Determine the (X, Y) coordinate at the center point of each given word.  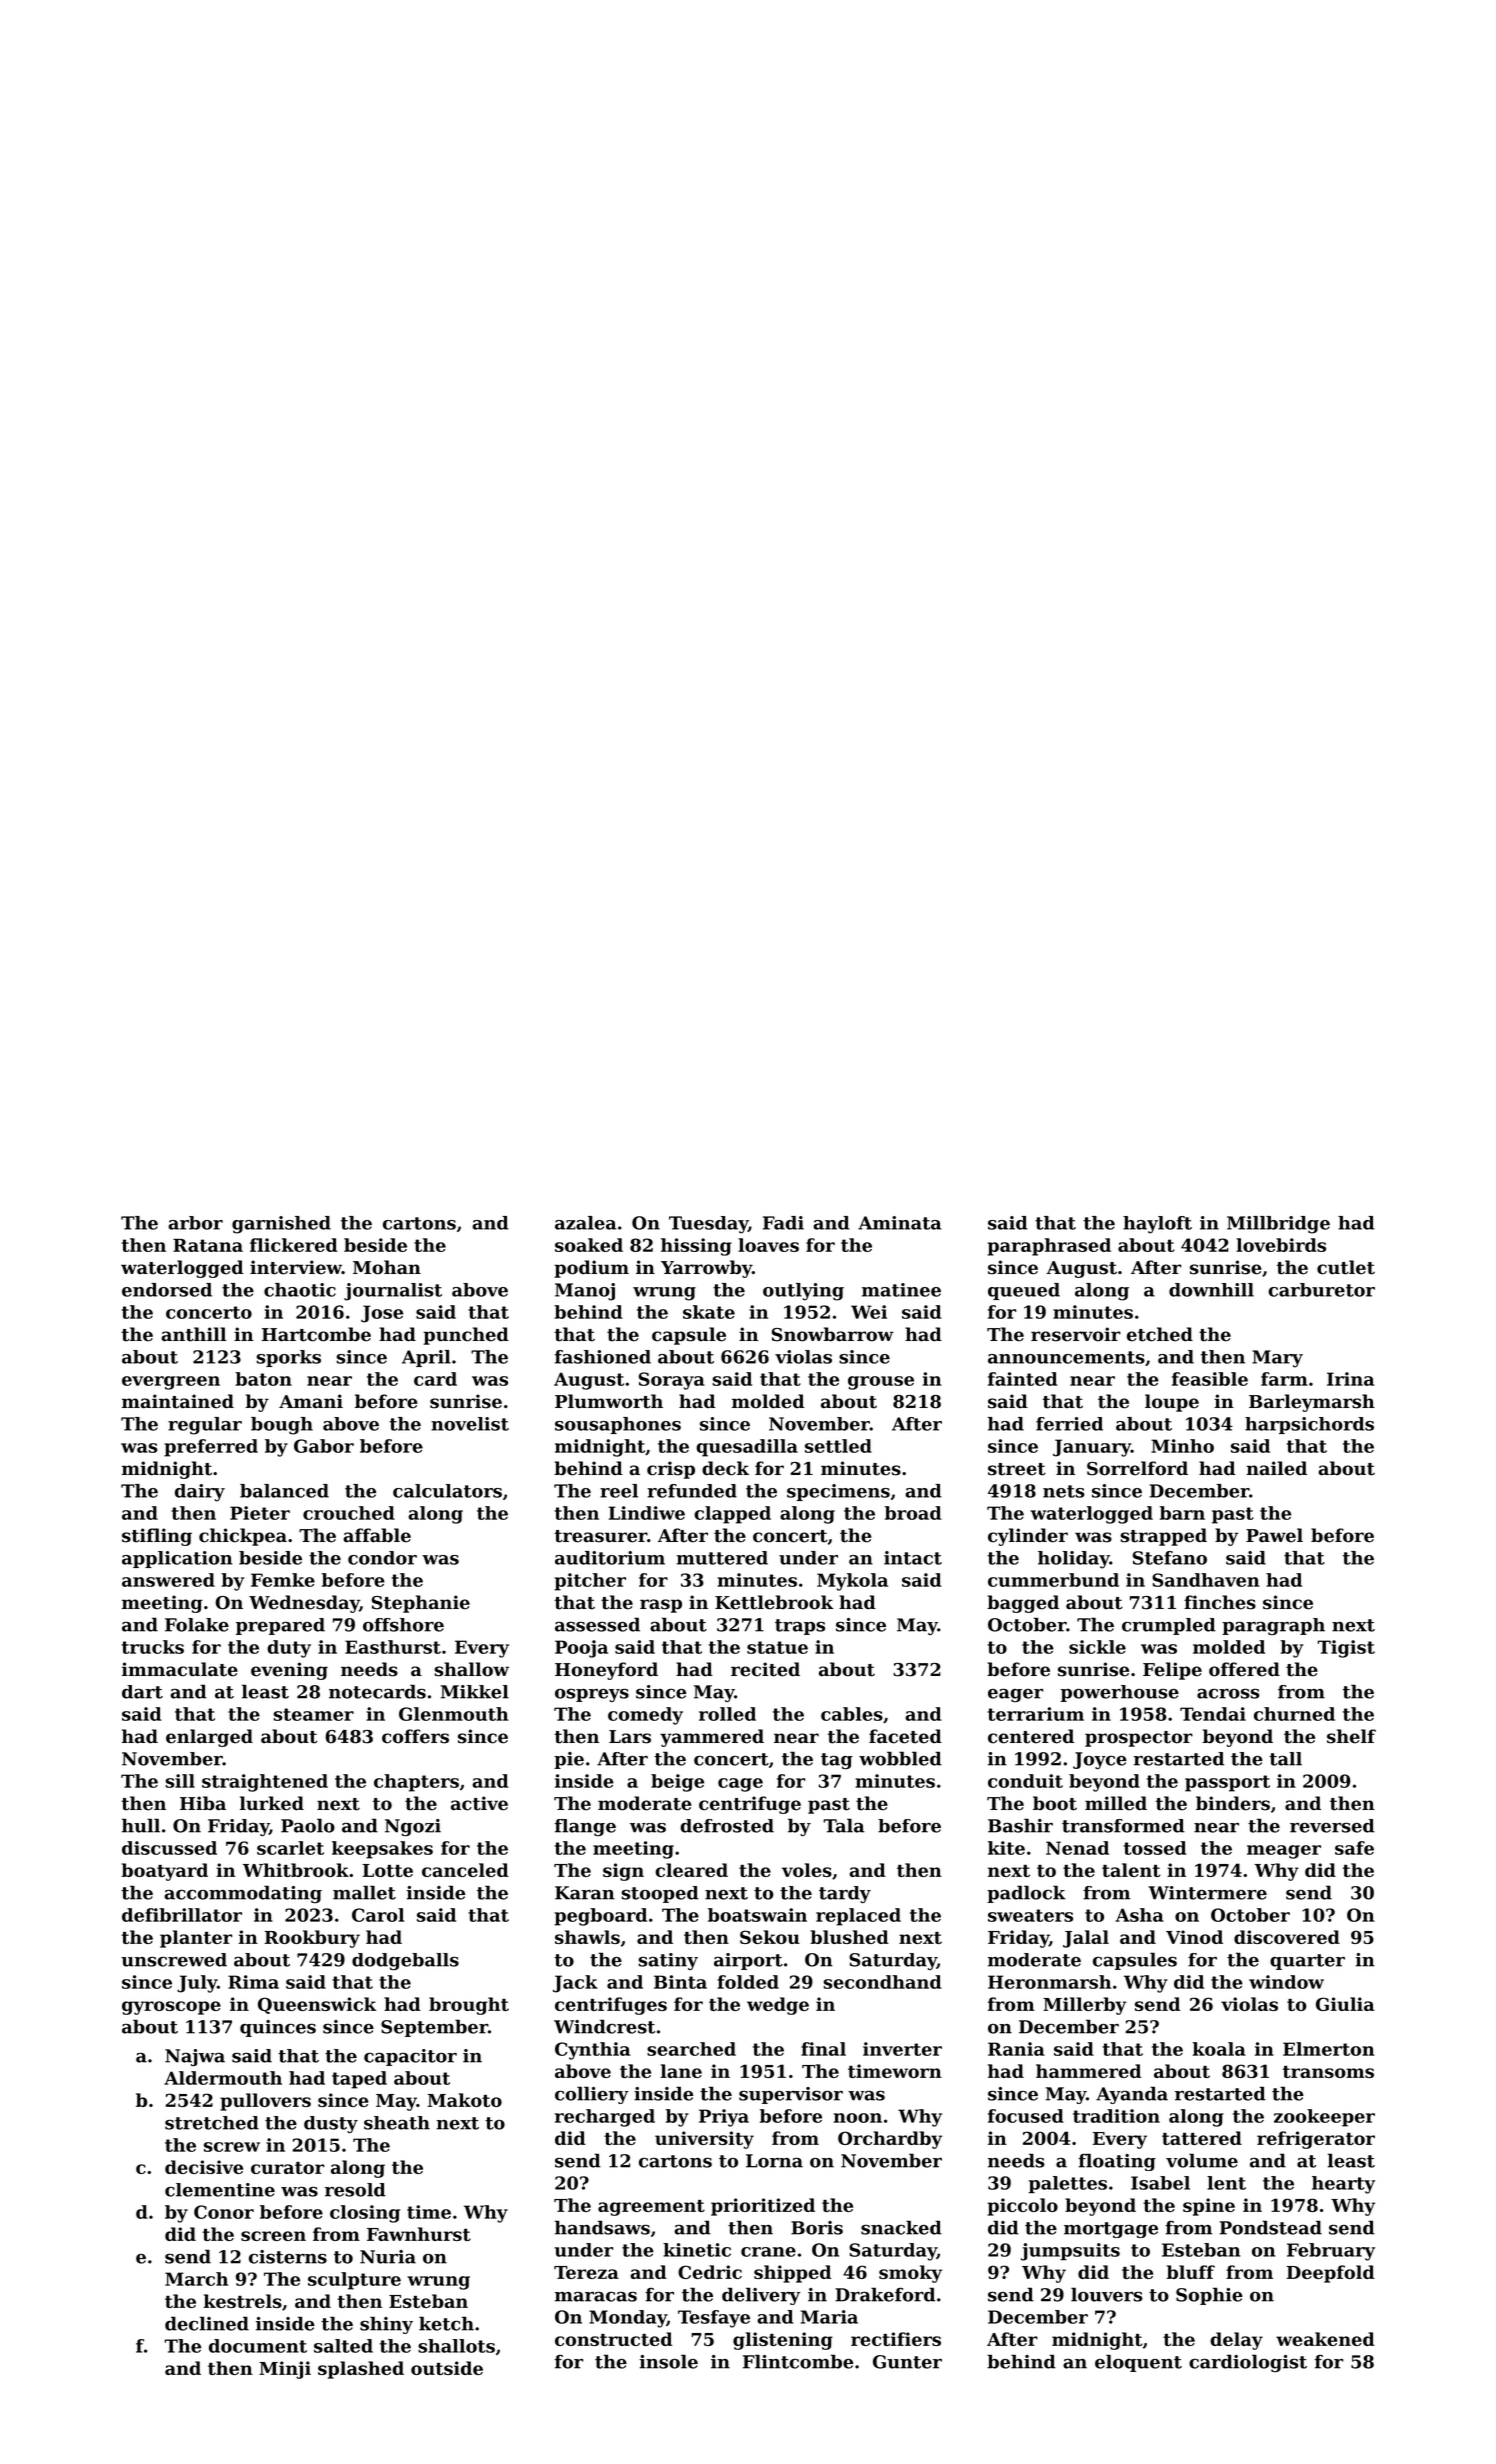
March (196, 2279)
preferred (211, 1448)
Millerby (1085, 2006)
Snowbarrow (833, 1334)
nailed (1276, 1468)
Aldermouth (223, 2078)
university (704, 2140)
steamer (314, 1714)
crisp (671, 1470)
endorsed (167, 1290)
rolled (727, 1714)
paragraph (1273, 1626)
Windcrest (604, 2026)
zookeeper (1324, 2118)
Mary (1277, 1359)
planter (196, 1939)
